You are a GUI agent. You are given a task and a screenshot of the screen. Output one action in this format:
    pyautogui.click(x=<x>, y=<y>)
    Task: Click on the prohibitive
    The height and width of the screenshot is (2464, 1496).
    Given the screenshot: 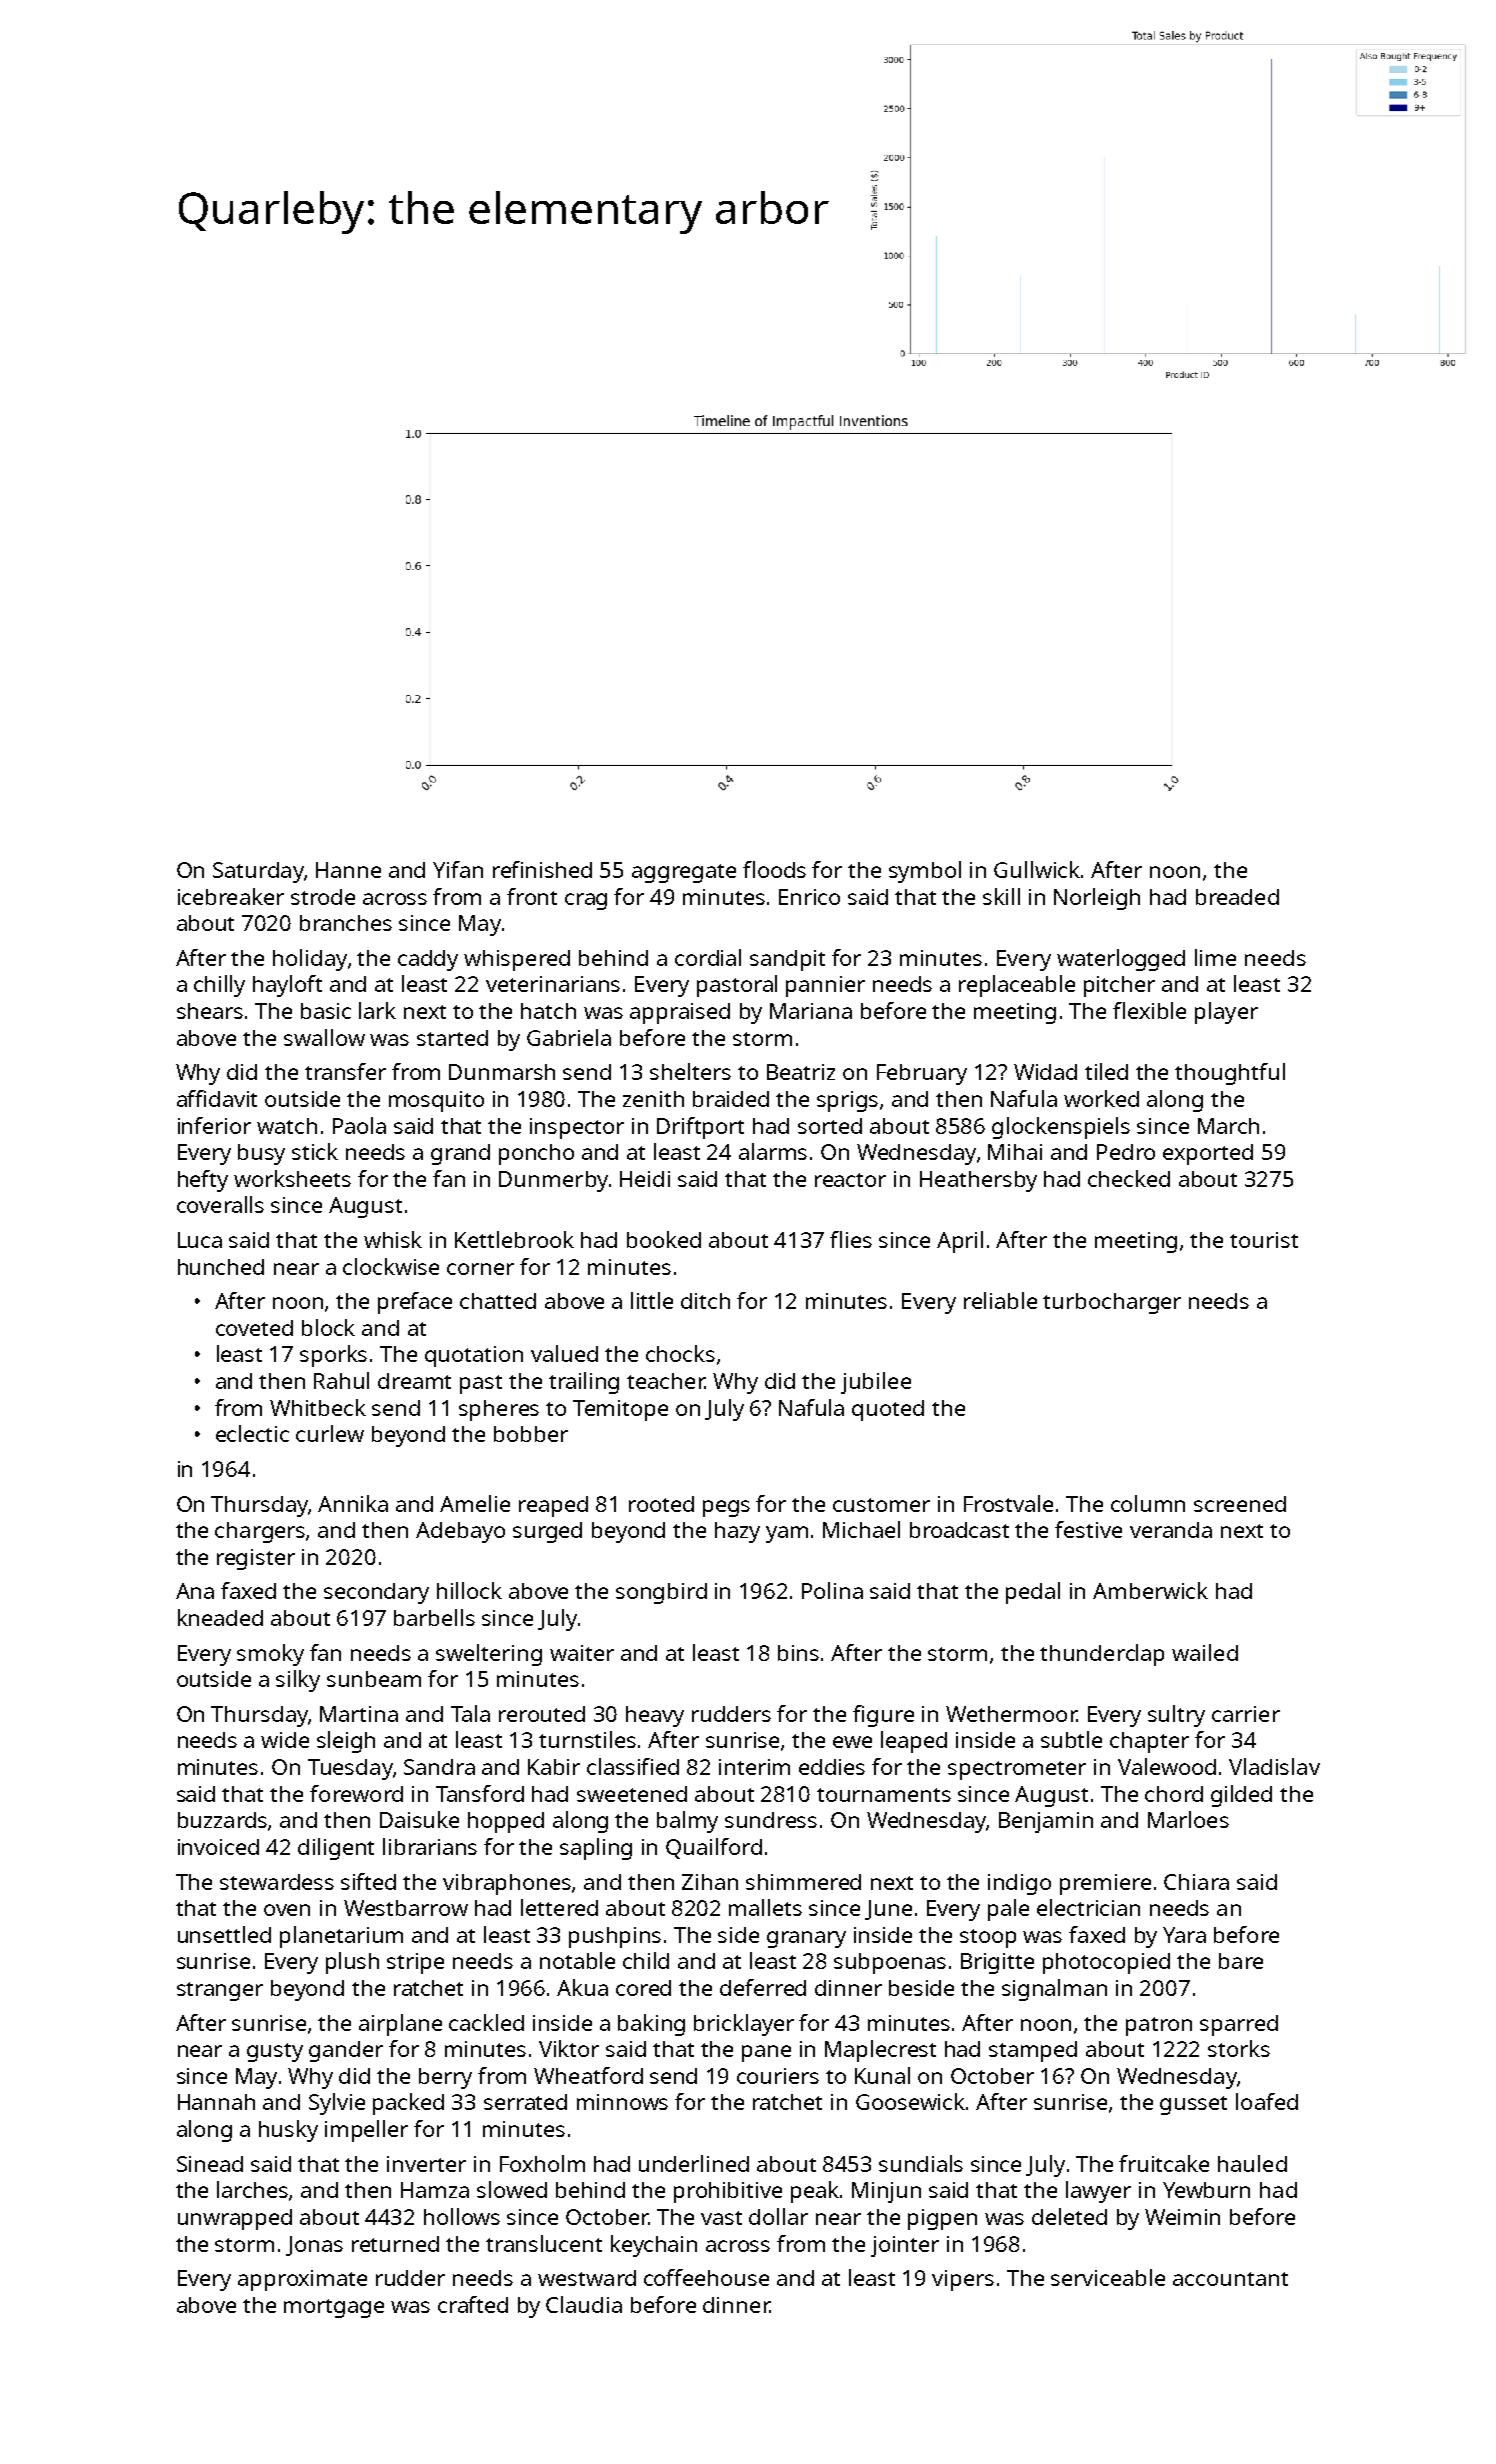 What is the action you would take?
    pyautogui.click(x=728, y=2192)
